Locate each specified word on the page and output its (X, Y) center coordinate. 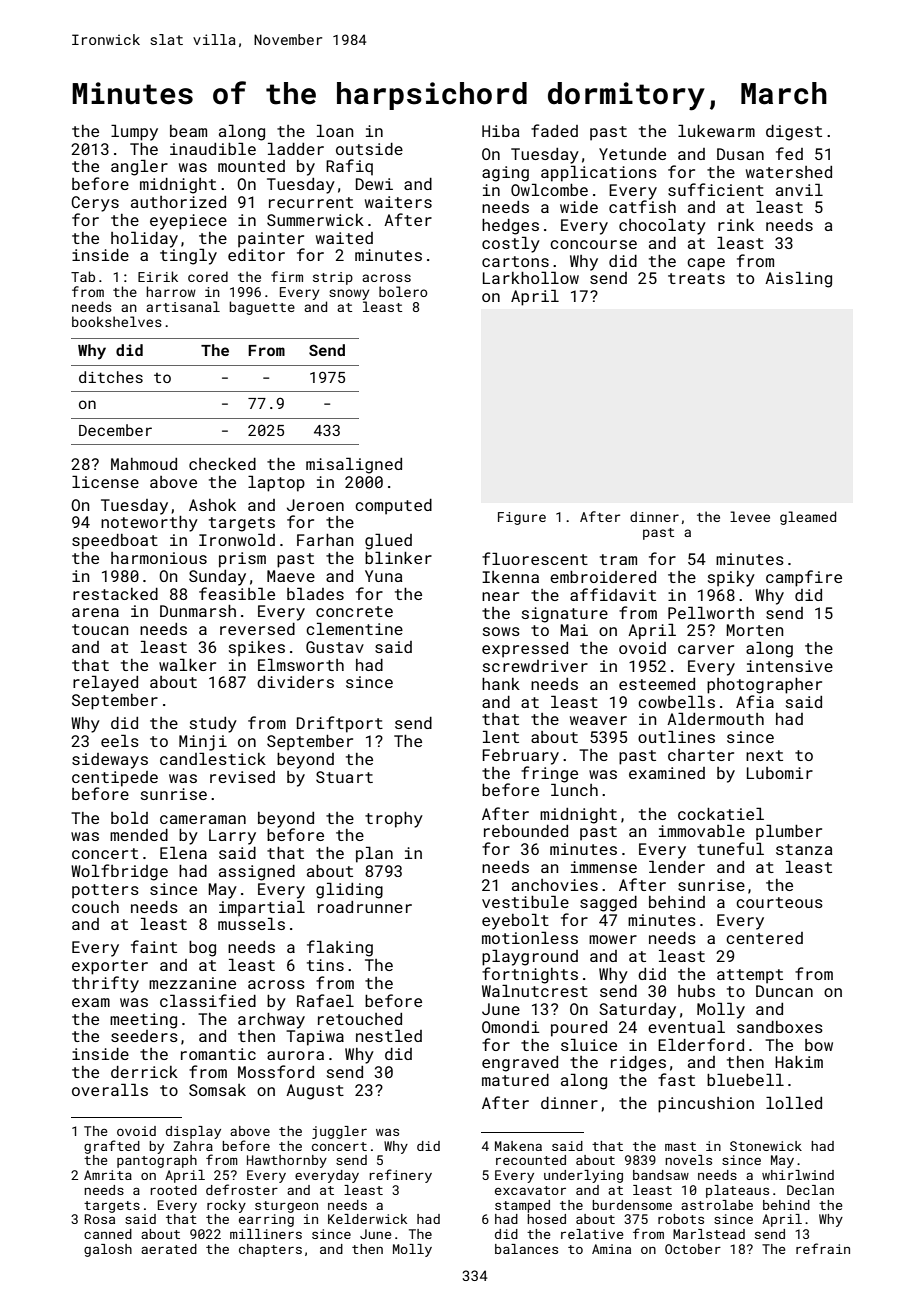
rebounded (526, 831)
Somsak (217, 1090)
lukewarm (716, 130)
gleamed (808, 518)
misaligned (354, 465)
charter (701, 755)
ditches (111, 377)
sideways (110, 761)
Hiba (500, 131)
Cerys (95, 204)
